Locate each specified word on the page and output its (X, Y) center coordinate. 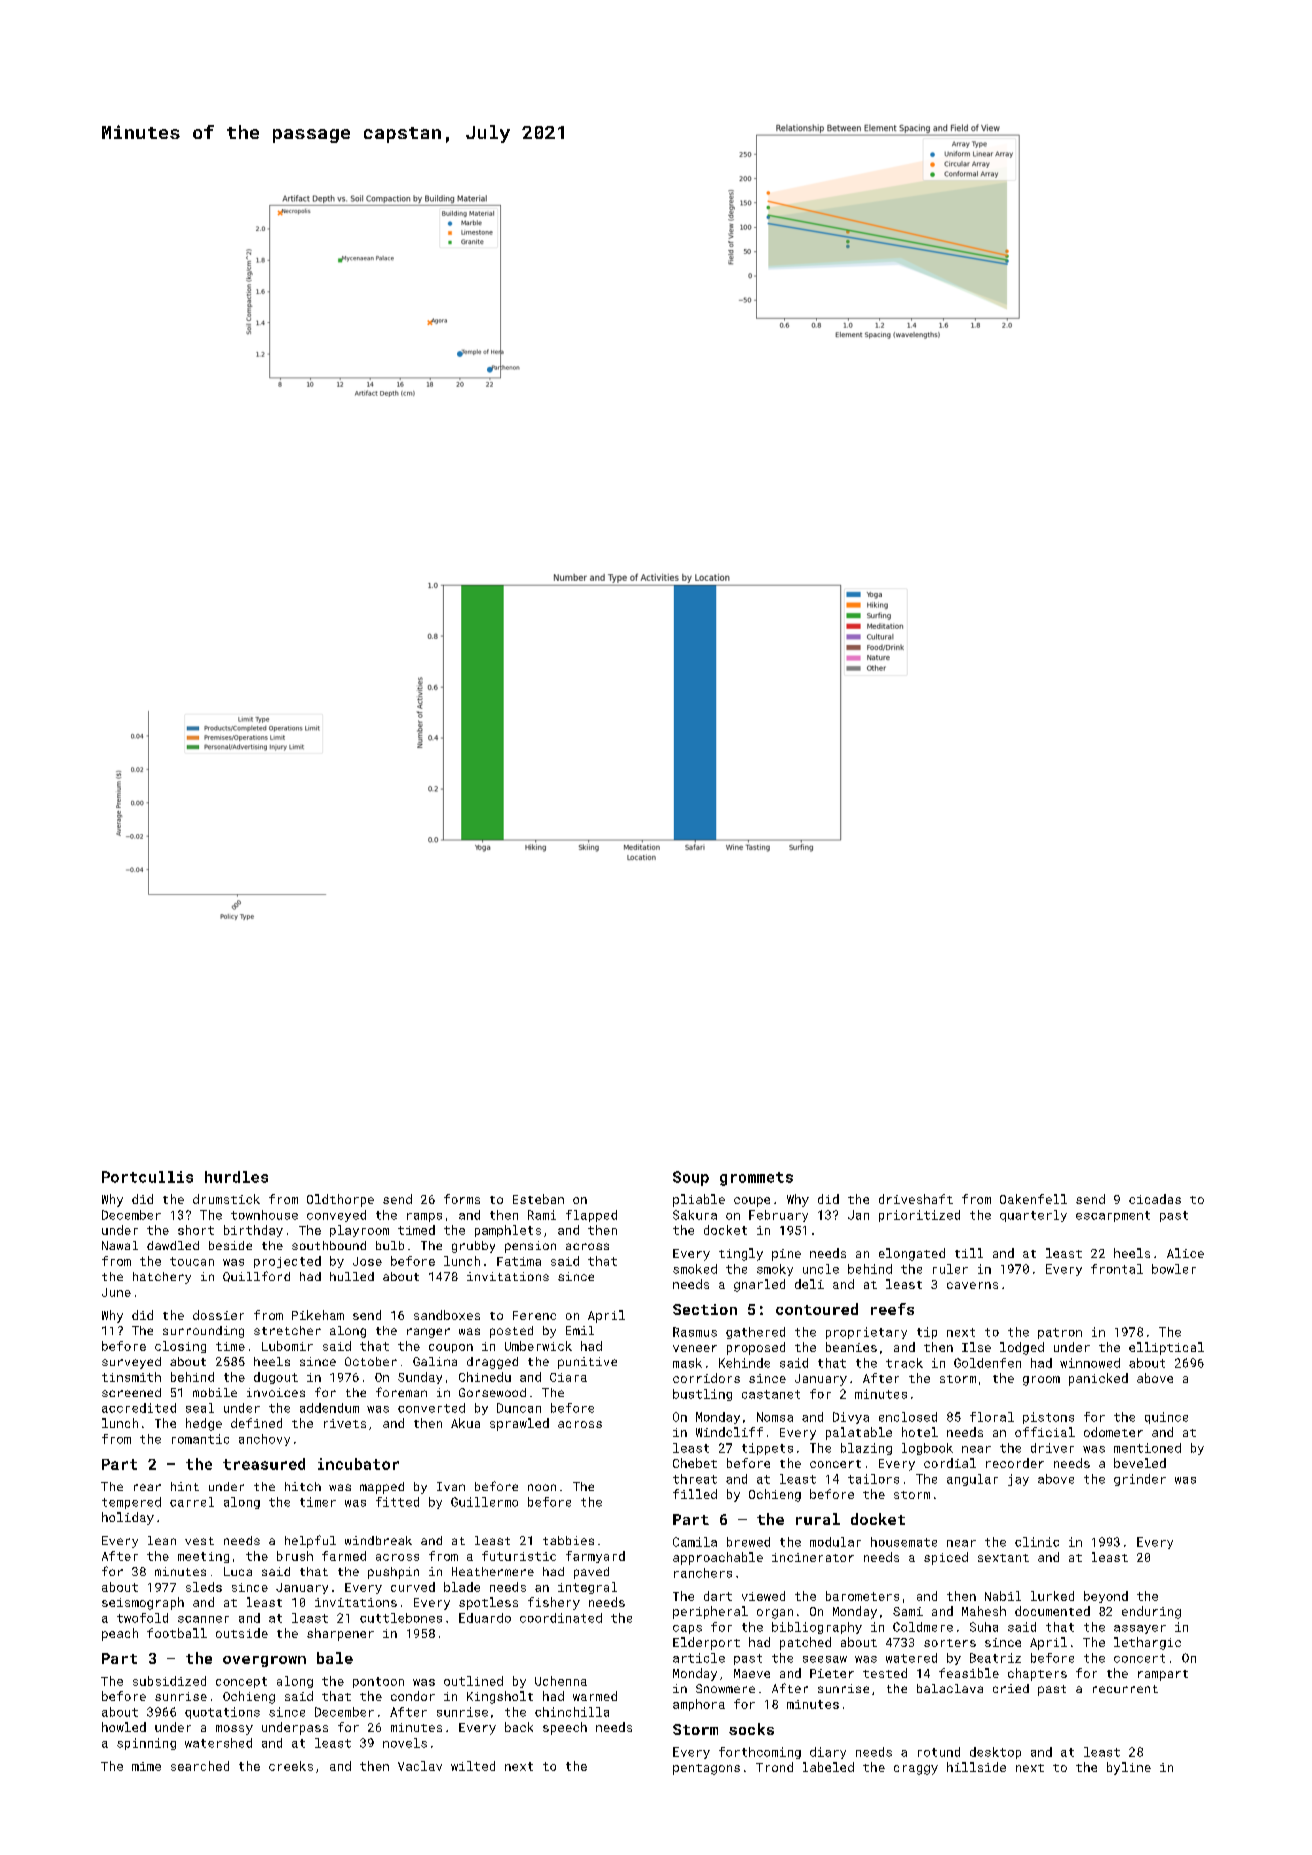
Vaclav (420, 1766)
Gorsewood (492, 1392)
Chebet (695, 1463)
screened (131, 1392)
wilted (473, 1766)
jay (1018, 1480)
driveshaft (916, 1199)
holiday (128, 1518)
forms (462, 1199)
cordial (950, 1463)
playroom (359, 1231)
